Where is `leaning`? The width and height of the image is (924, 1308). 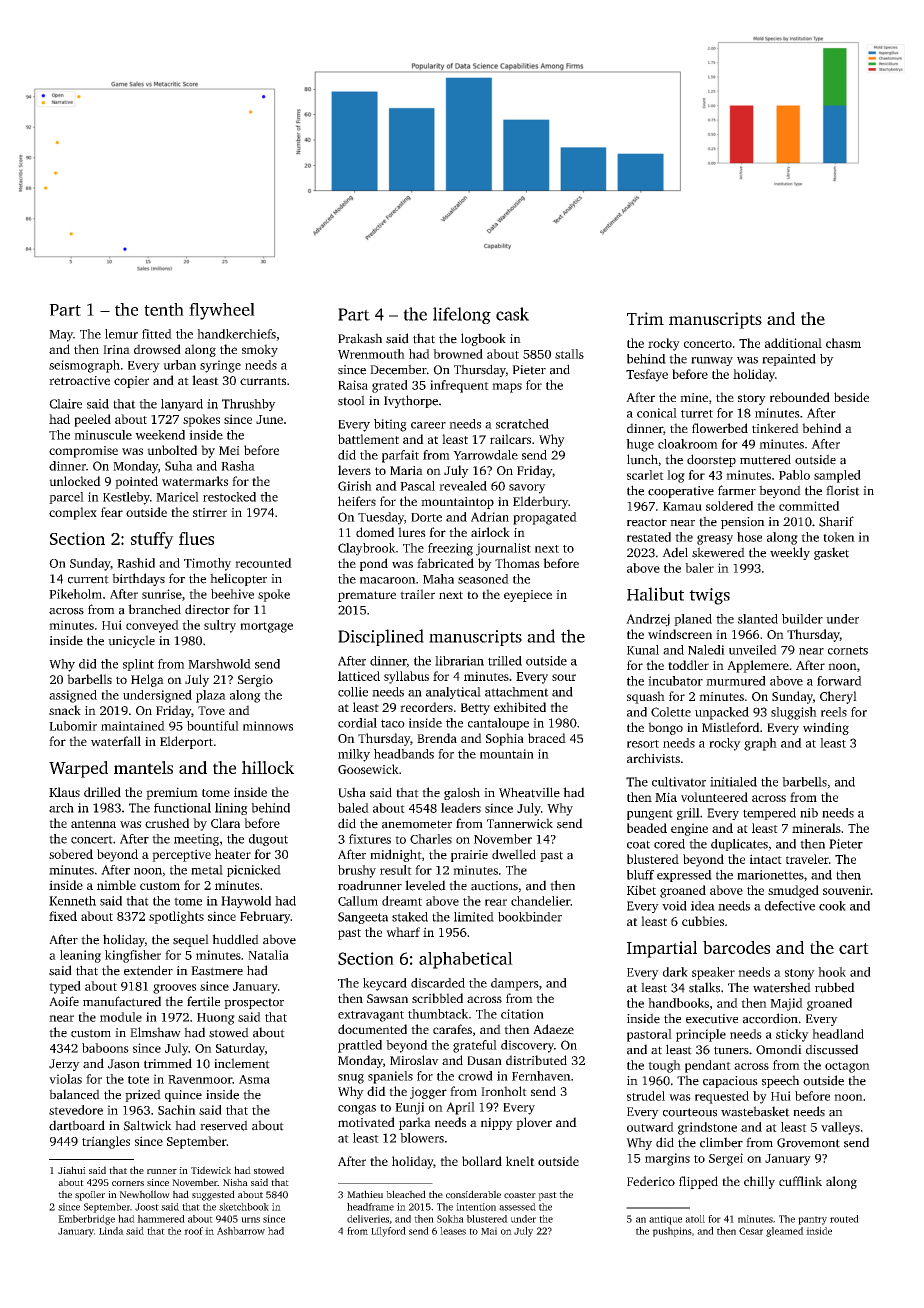 leaning is located at coordinates (80, 956).
